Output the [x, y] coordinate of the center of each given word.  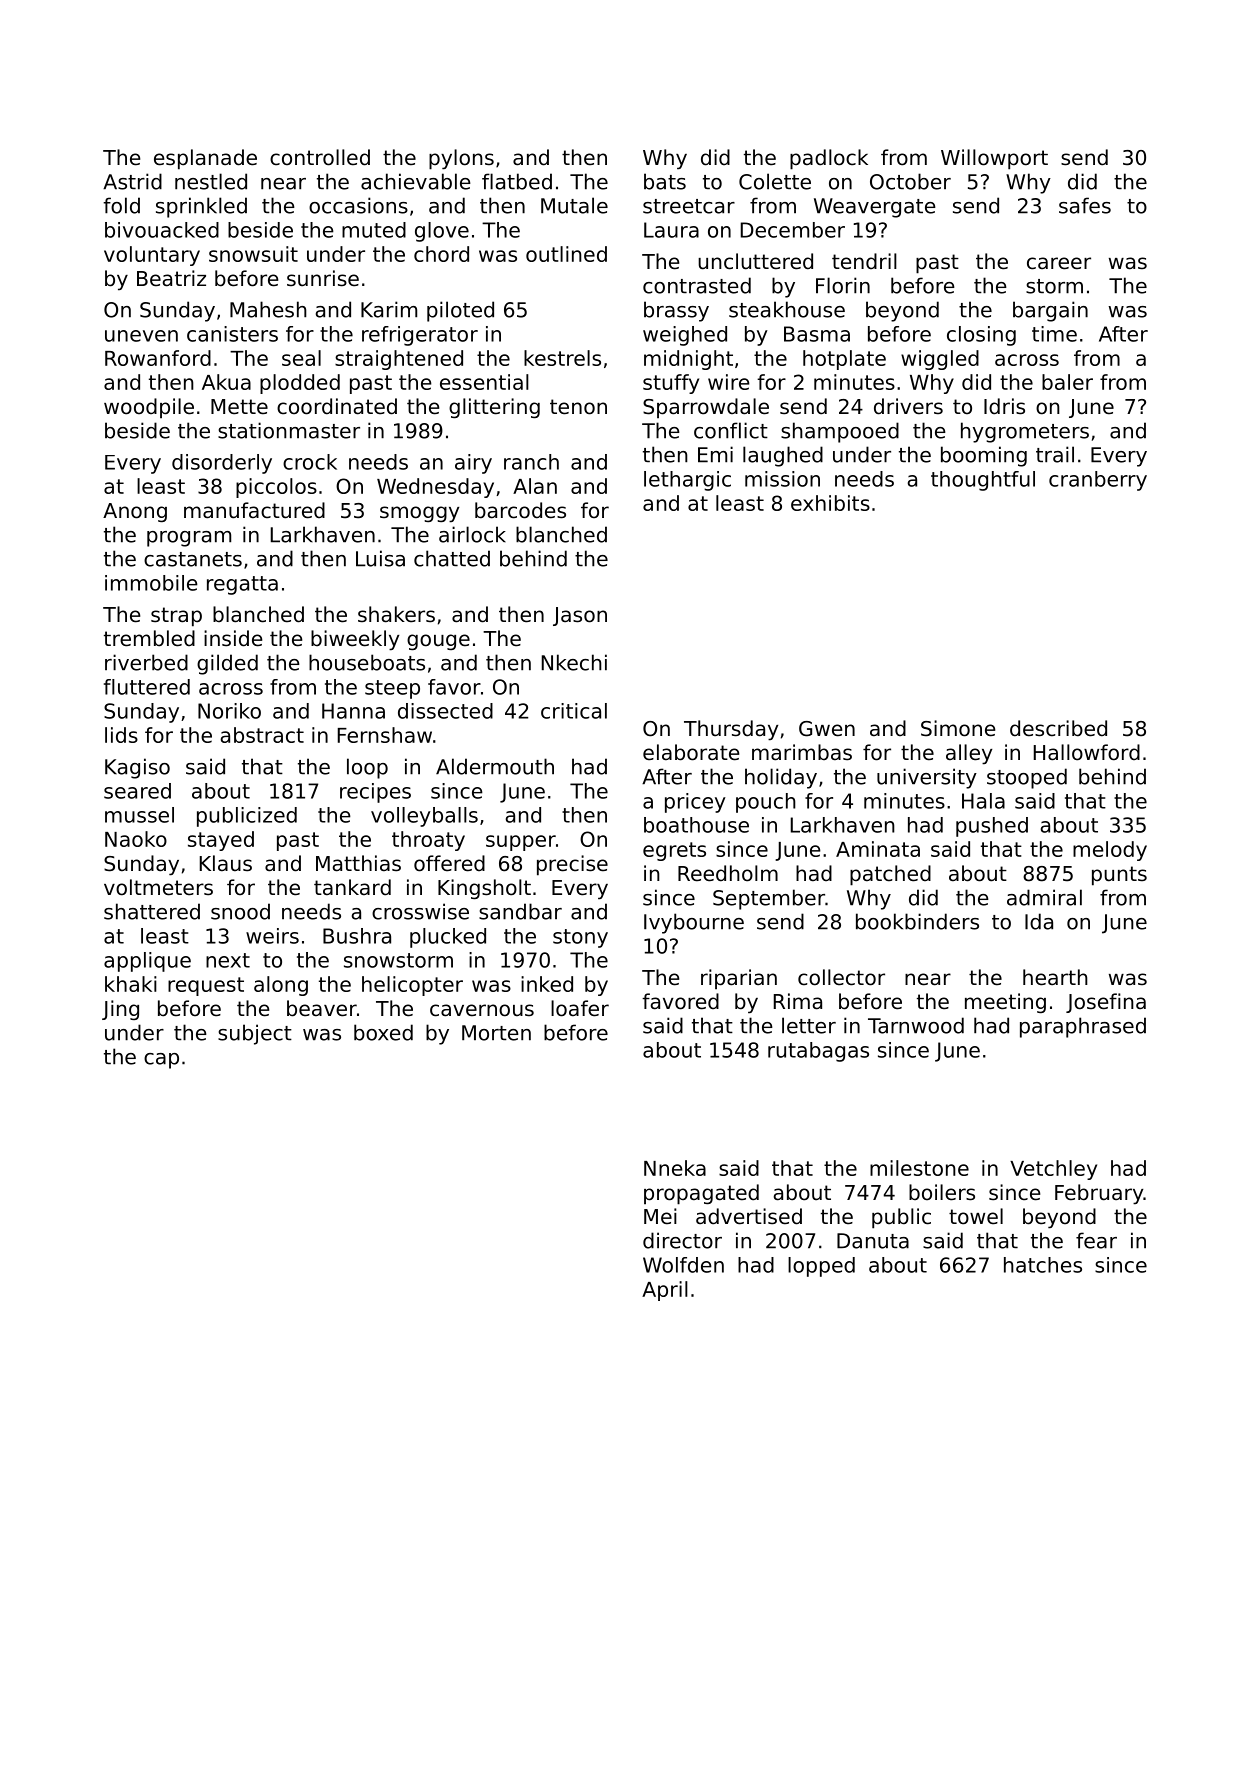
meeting [1005, 1003]
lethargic [687, 481]
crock [310, 462]
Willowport [994, 159]
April [665, 1291]
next [228, 960]
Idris [1004, 406]
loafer [580, 1008]
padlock [829, 159]
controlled [320, 157]
